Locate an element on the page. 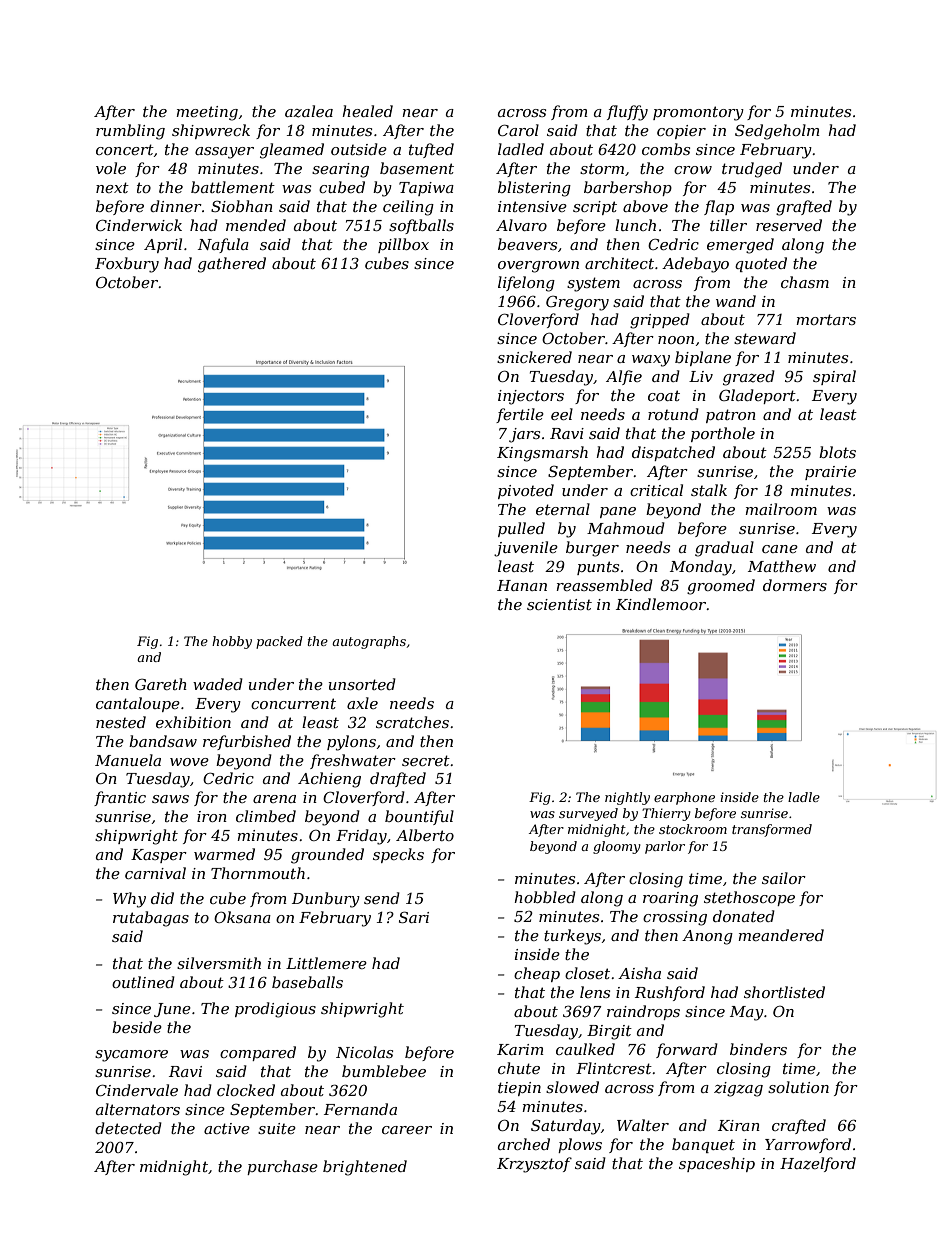 This page has width=952, height=1233. promontory is located at coordinates (698, 113).
